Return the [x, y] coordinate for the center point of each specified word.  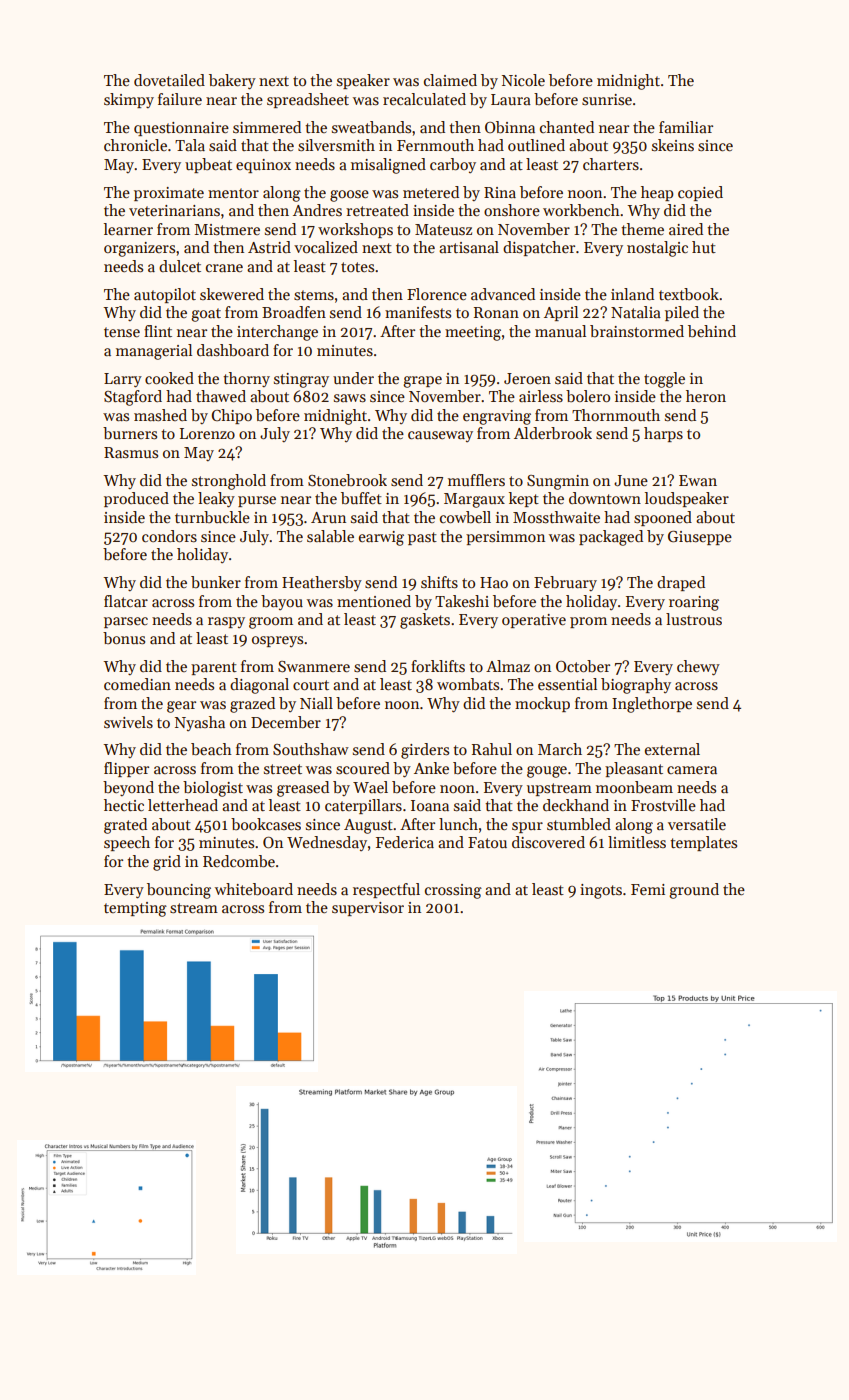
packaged [611, 538]
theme [642, 229]
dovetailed [169, 80]
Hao [494, 582]
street [283, 769]
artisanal [469, 247]
